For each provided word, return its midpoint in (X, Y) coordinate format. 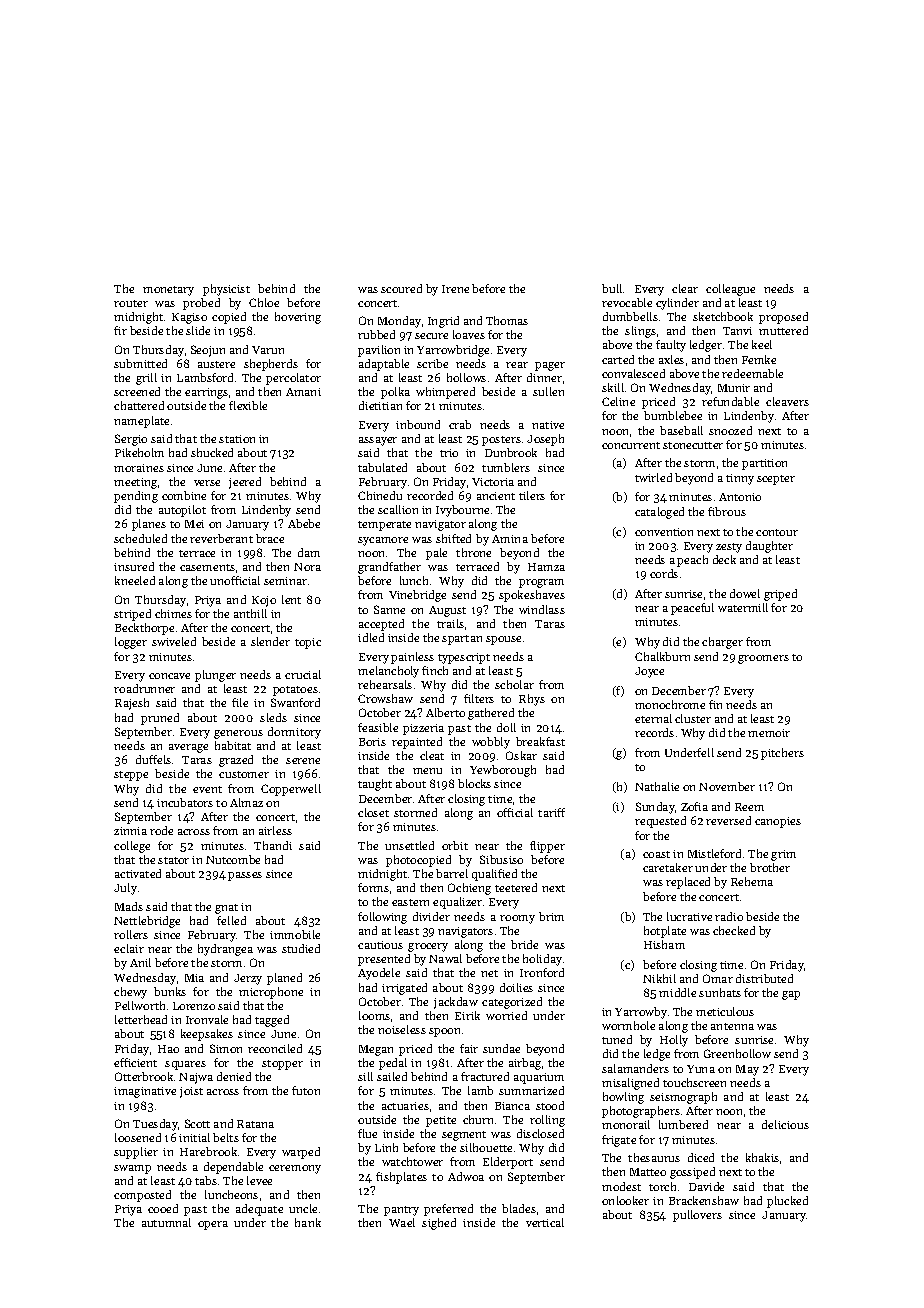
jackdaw (456, 1003)
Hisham (664, 944)
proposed (783, 318)
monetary (168, 291)
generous (238, 734)
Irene (455, 289)
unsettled (409, 845)
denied (234, 1076)
